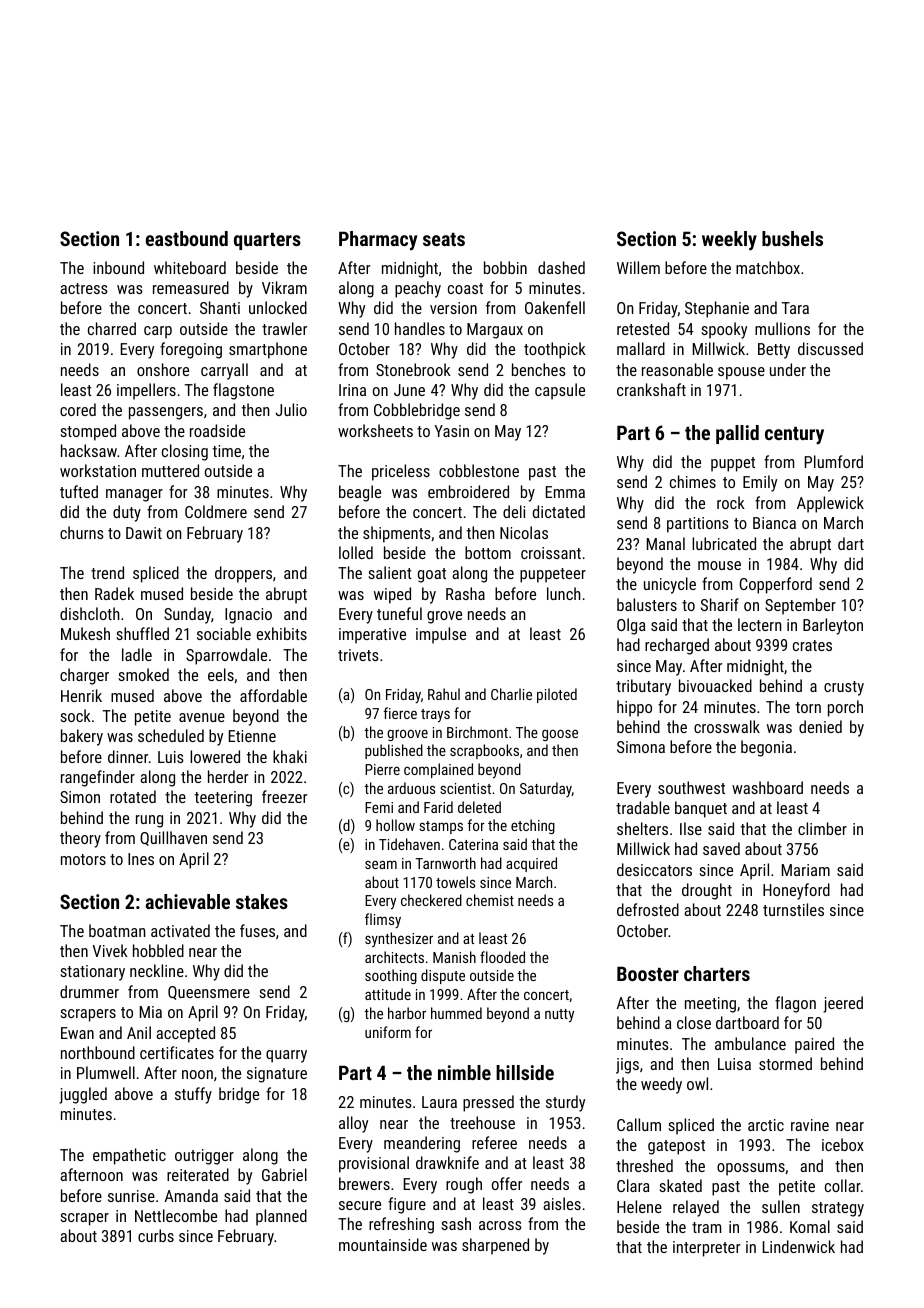 The image size is (924, 1308). What do you see at coordinates (654, 869) in the screenshot?
I see `desiccators` at bounding box center [654, 869].
